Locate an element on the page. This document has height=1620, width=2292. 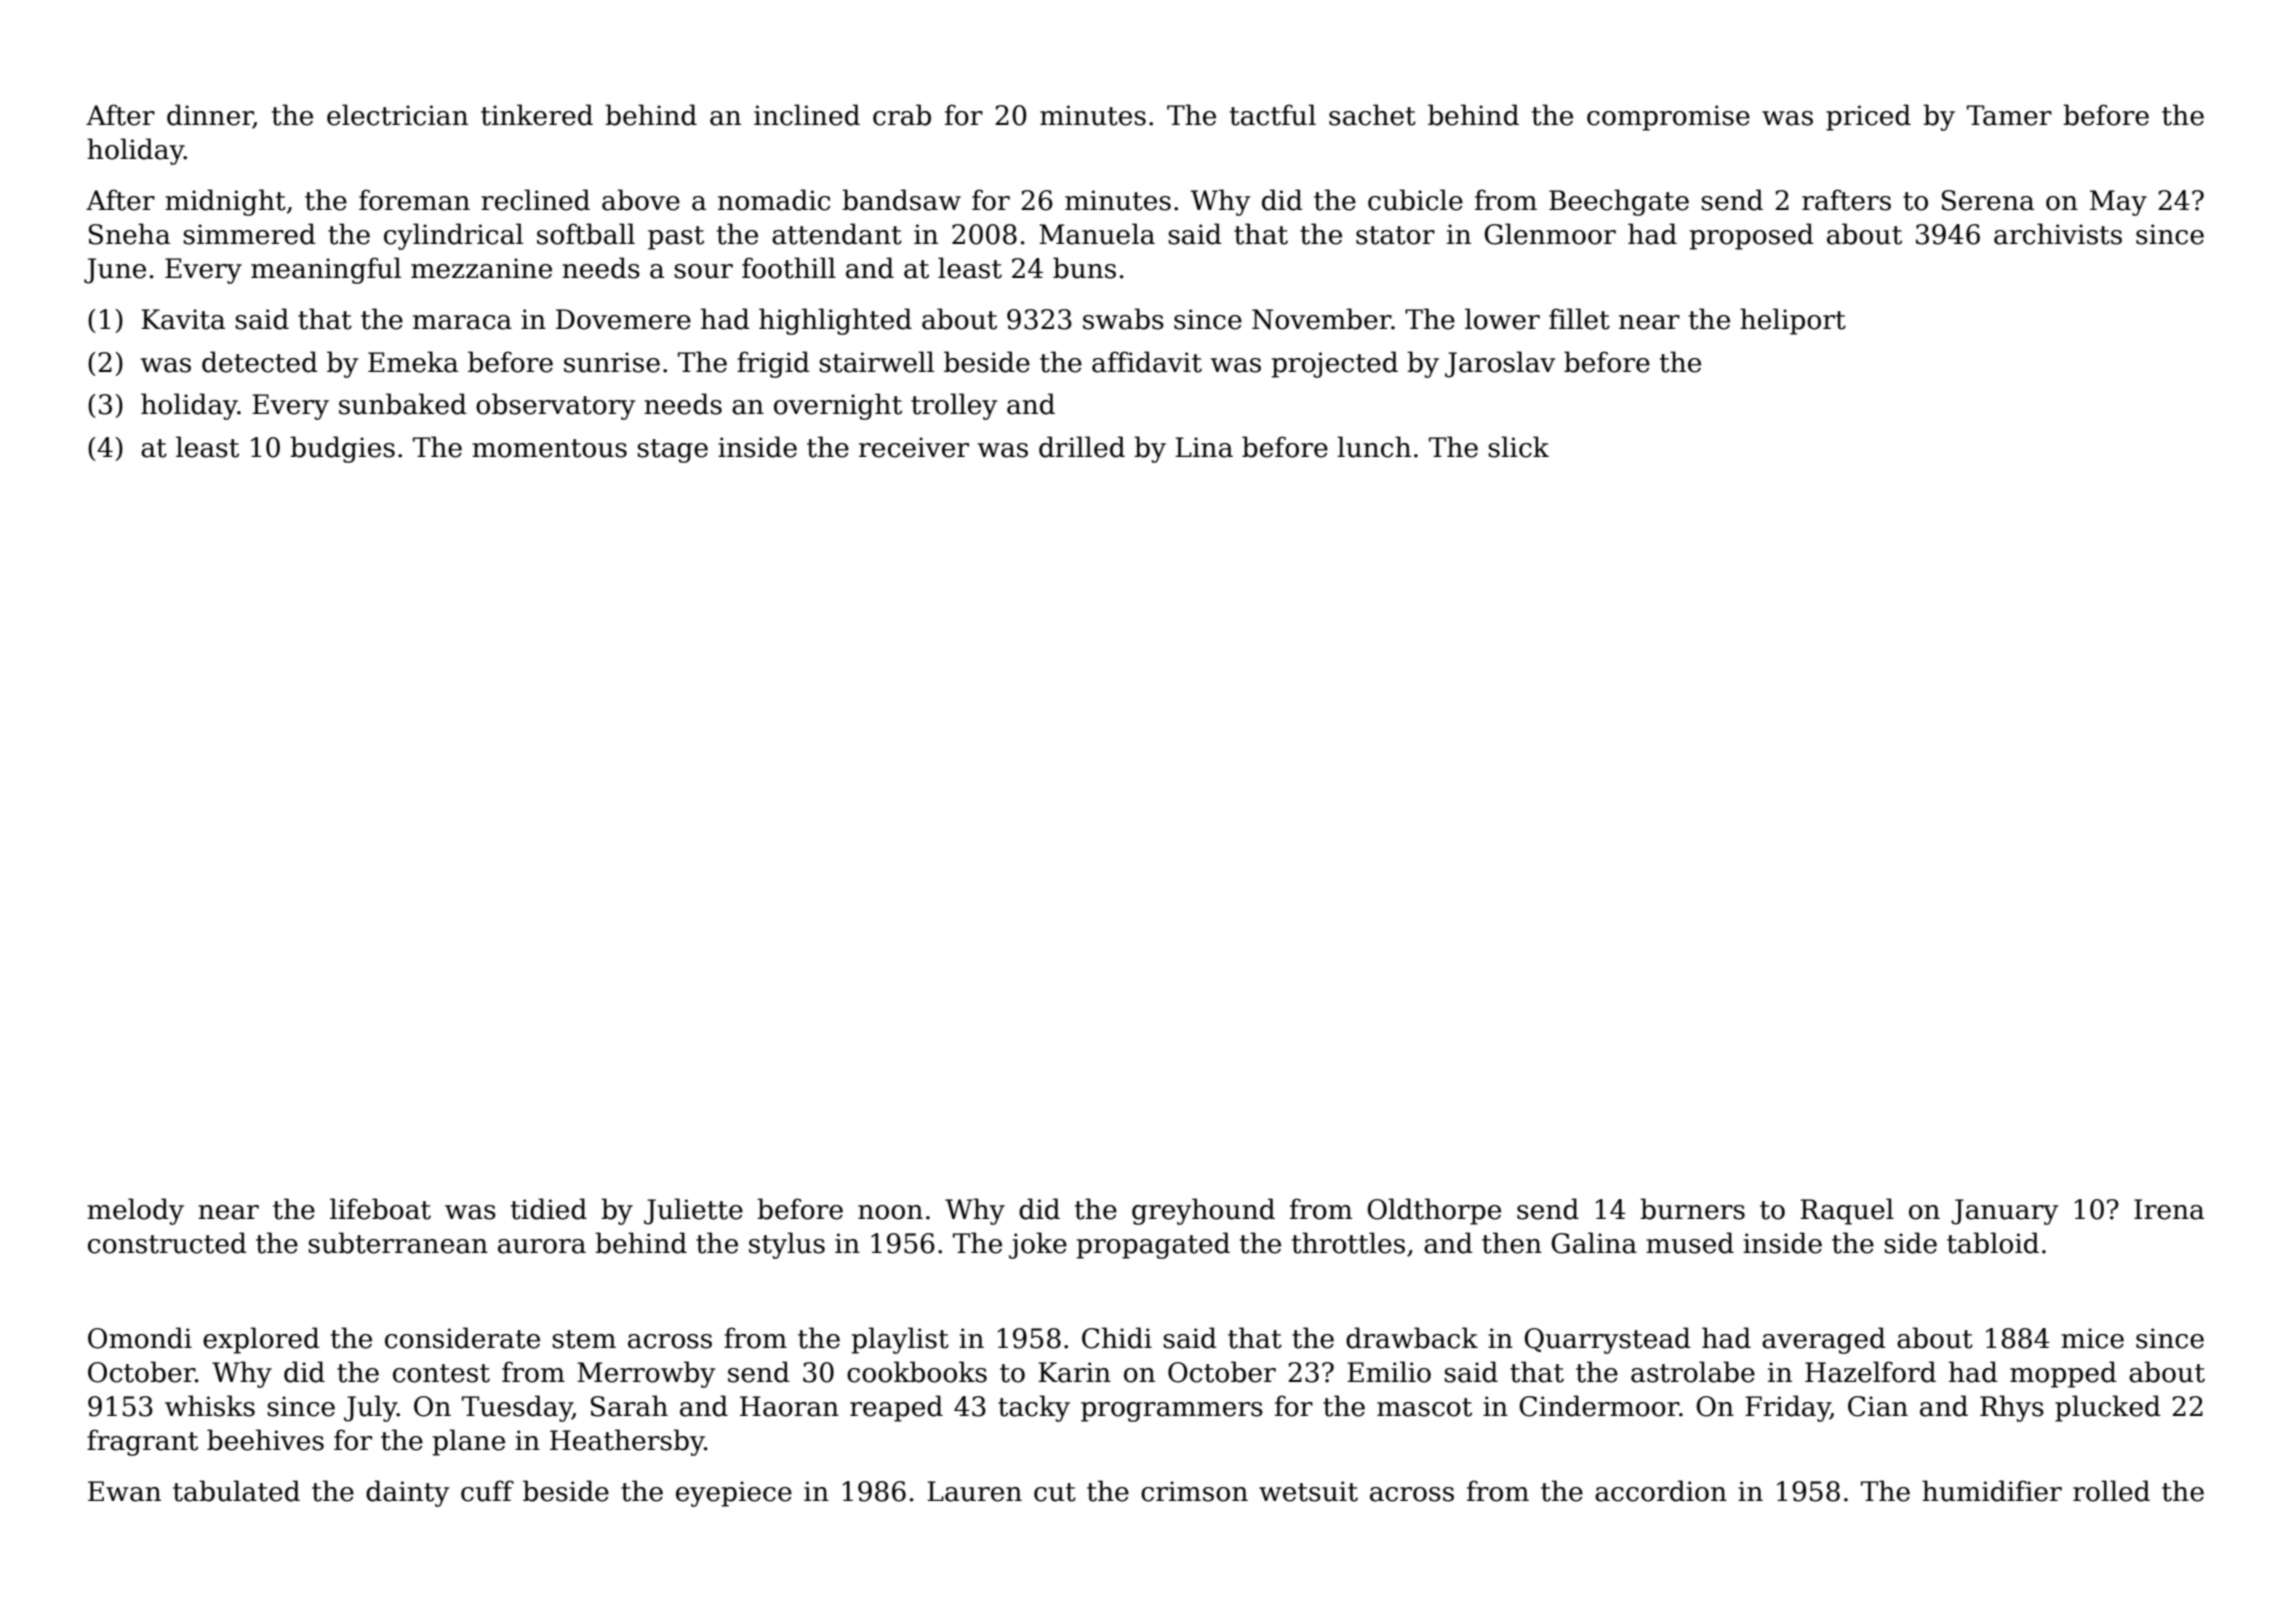
throttles is located at coordinates (1348, 1243).
